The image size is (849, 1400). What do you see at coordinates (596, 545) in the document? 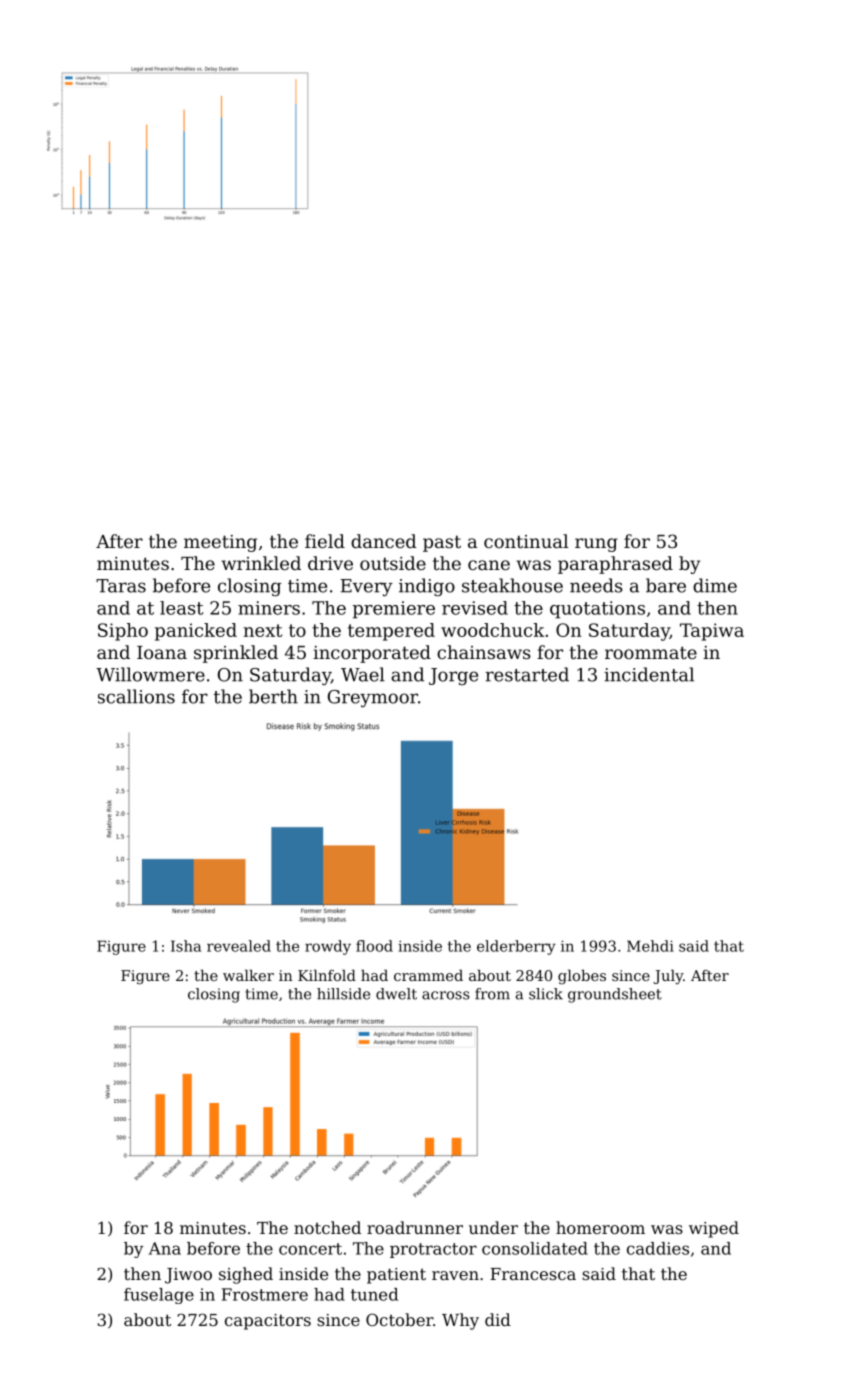
I see `rung` at bounding box center [596, 545].
